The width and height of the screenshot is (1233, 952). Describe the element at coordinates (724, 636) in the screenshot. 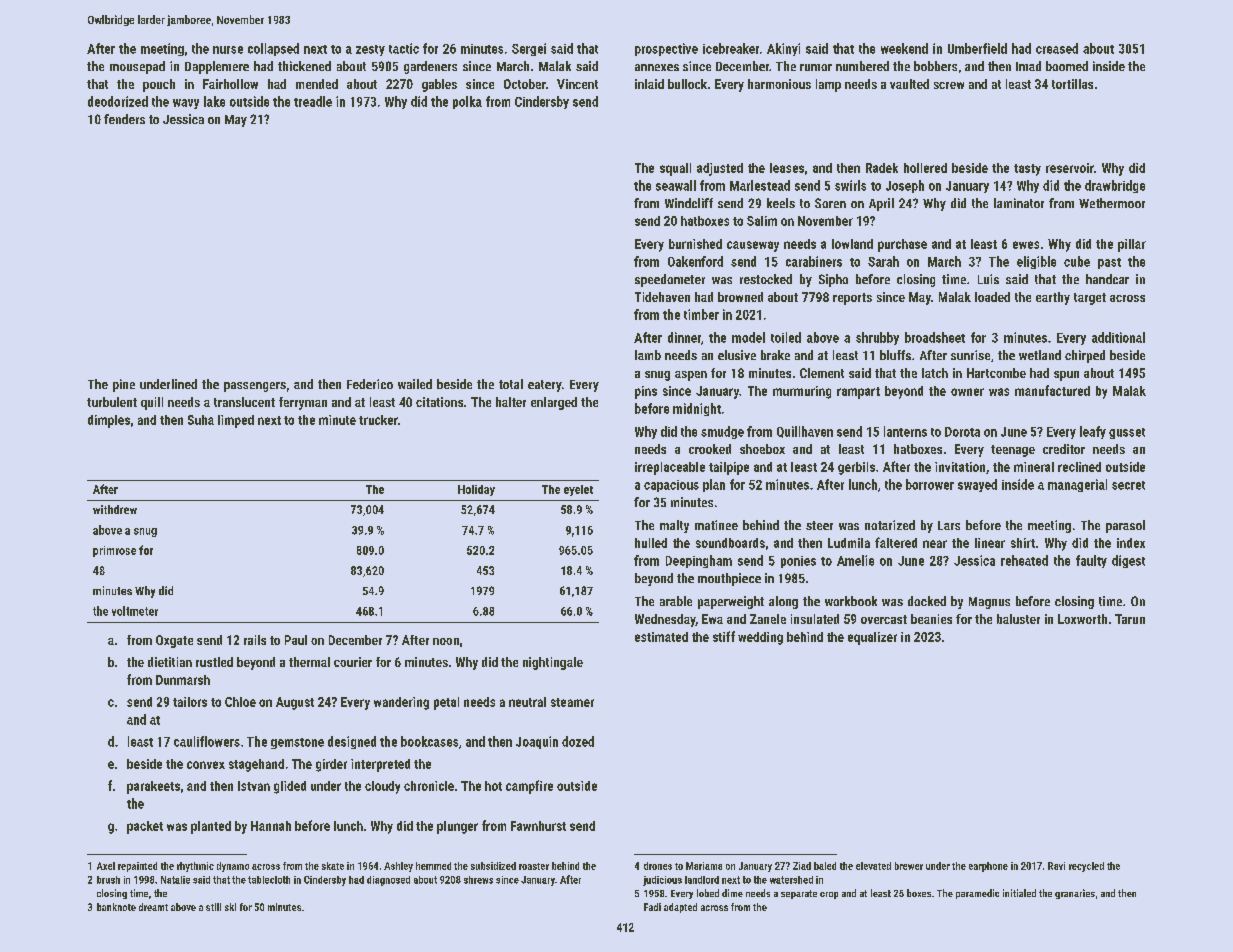

I see `stiff` at that location.
